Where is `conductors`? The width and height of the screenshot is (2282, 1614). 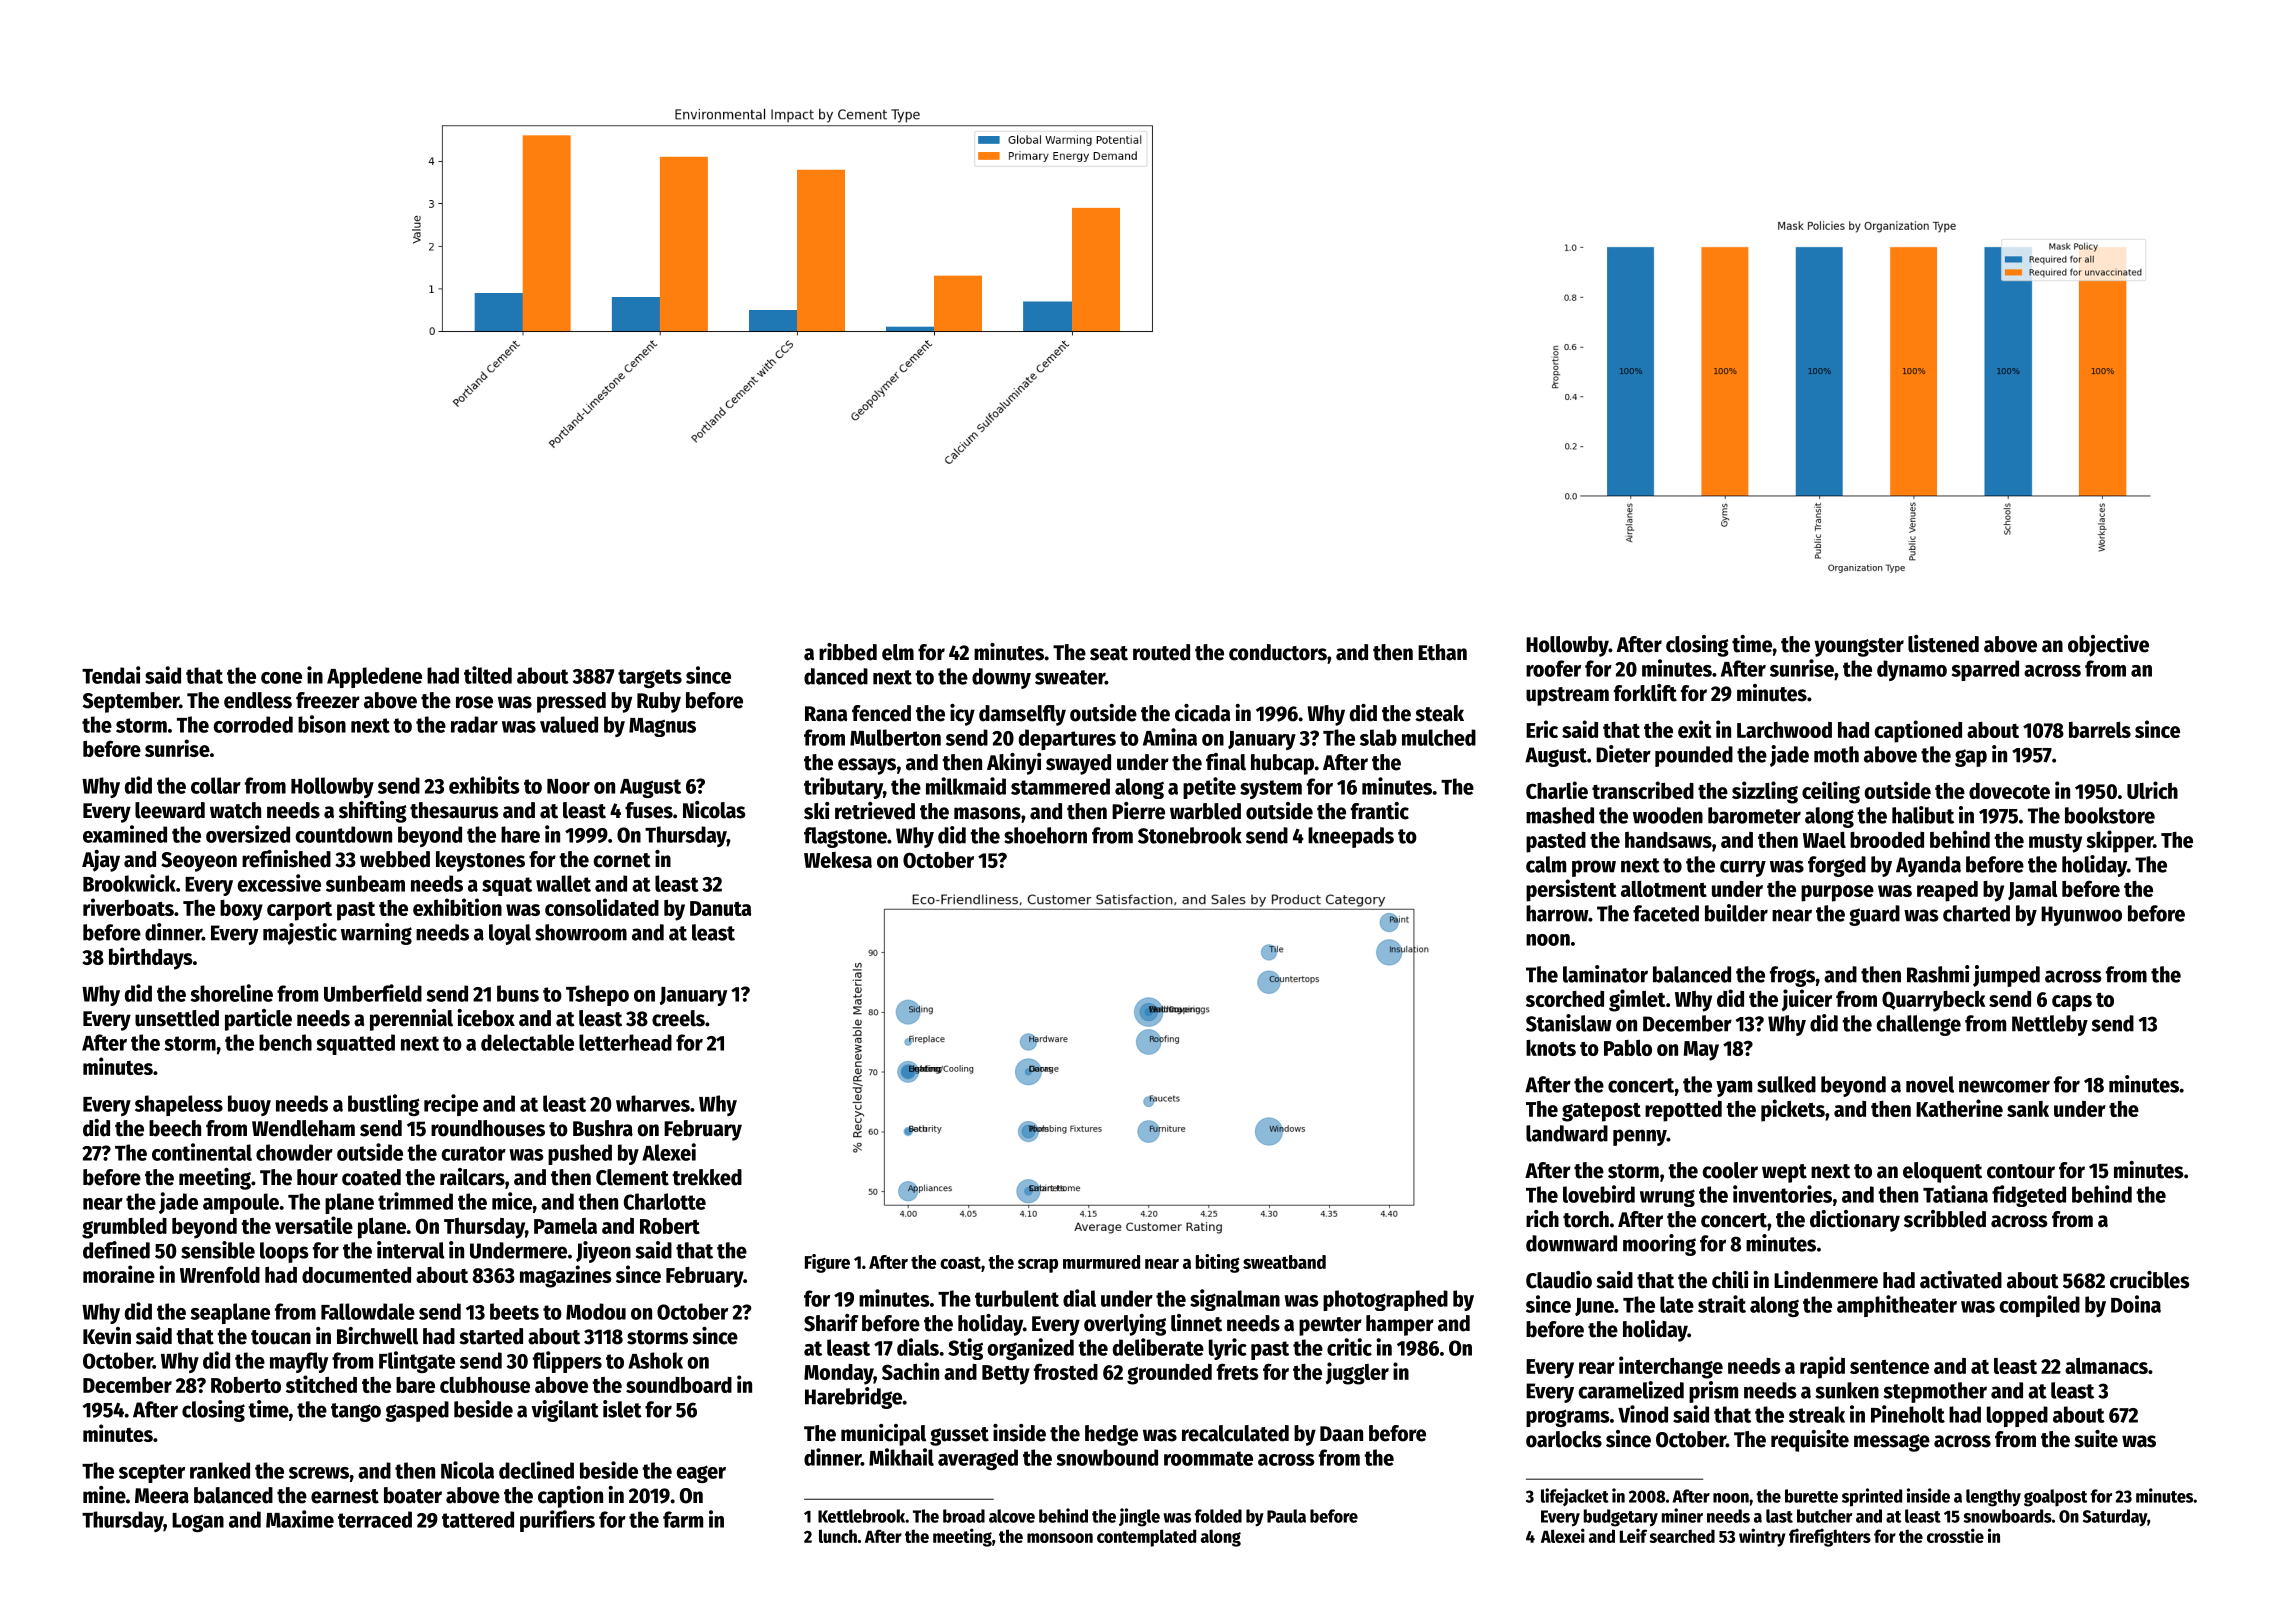
conductors is located at coordinates (1278, 652).
